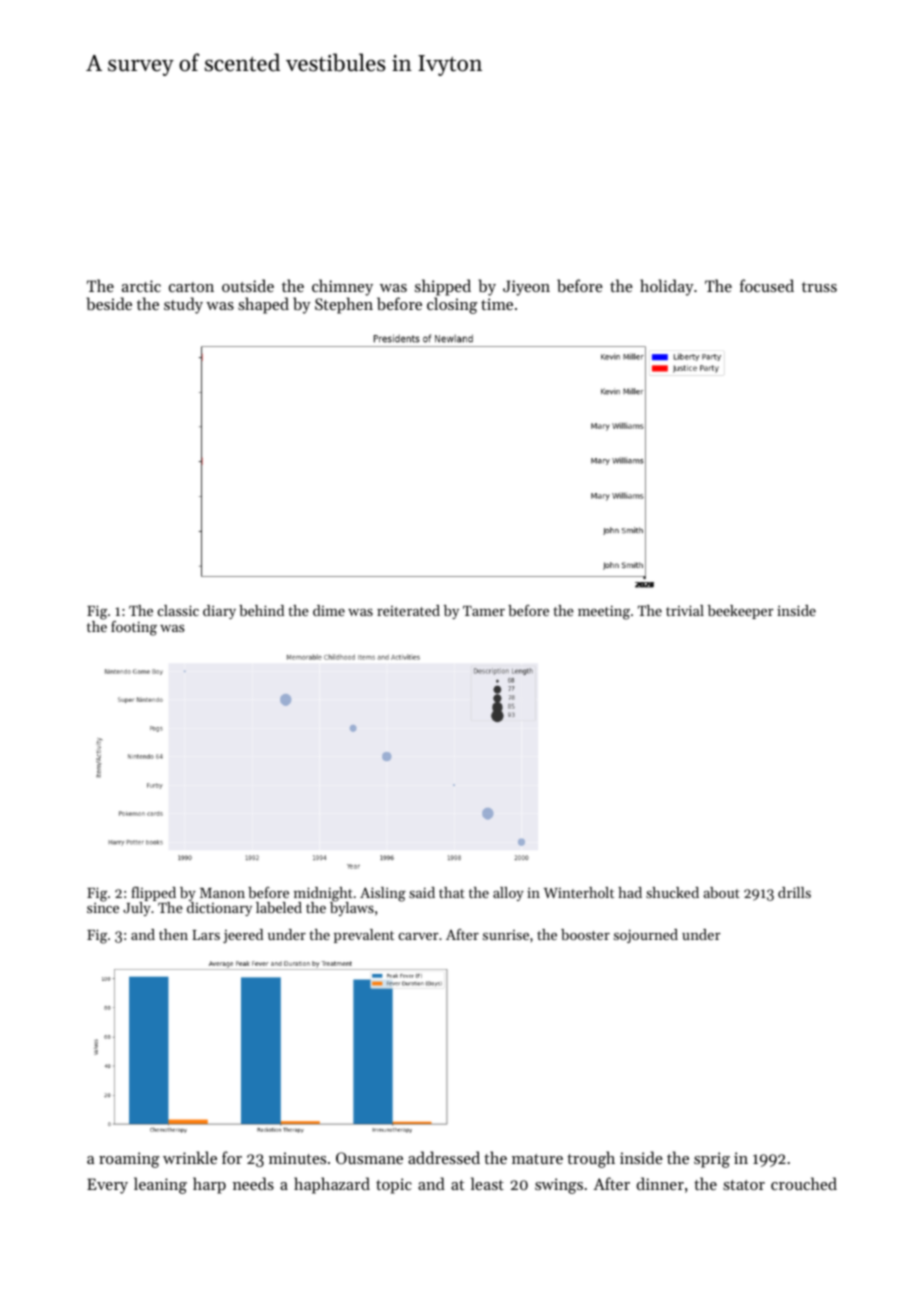 This document has height=1308, width=924. I want to click on arctic, so click(141, 286).
